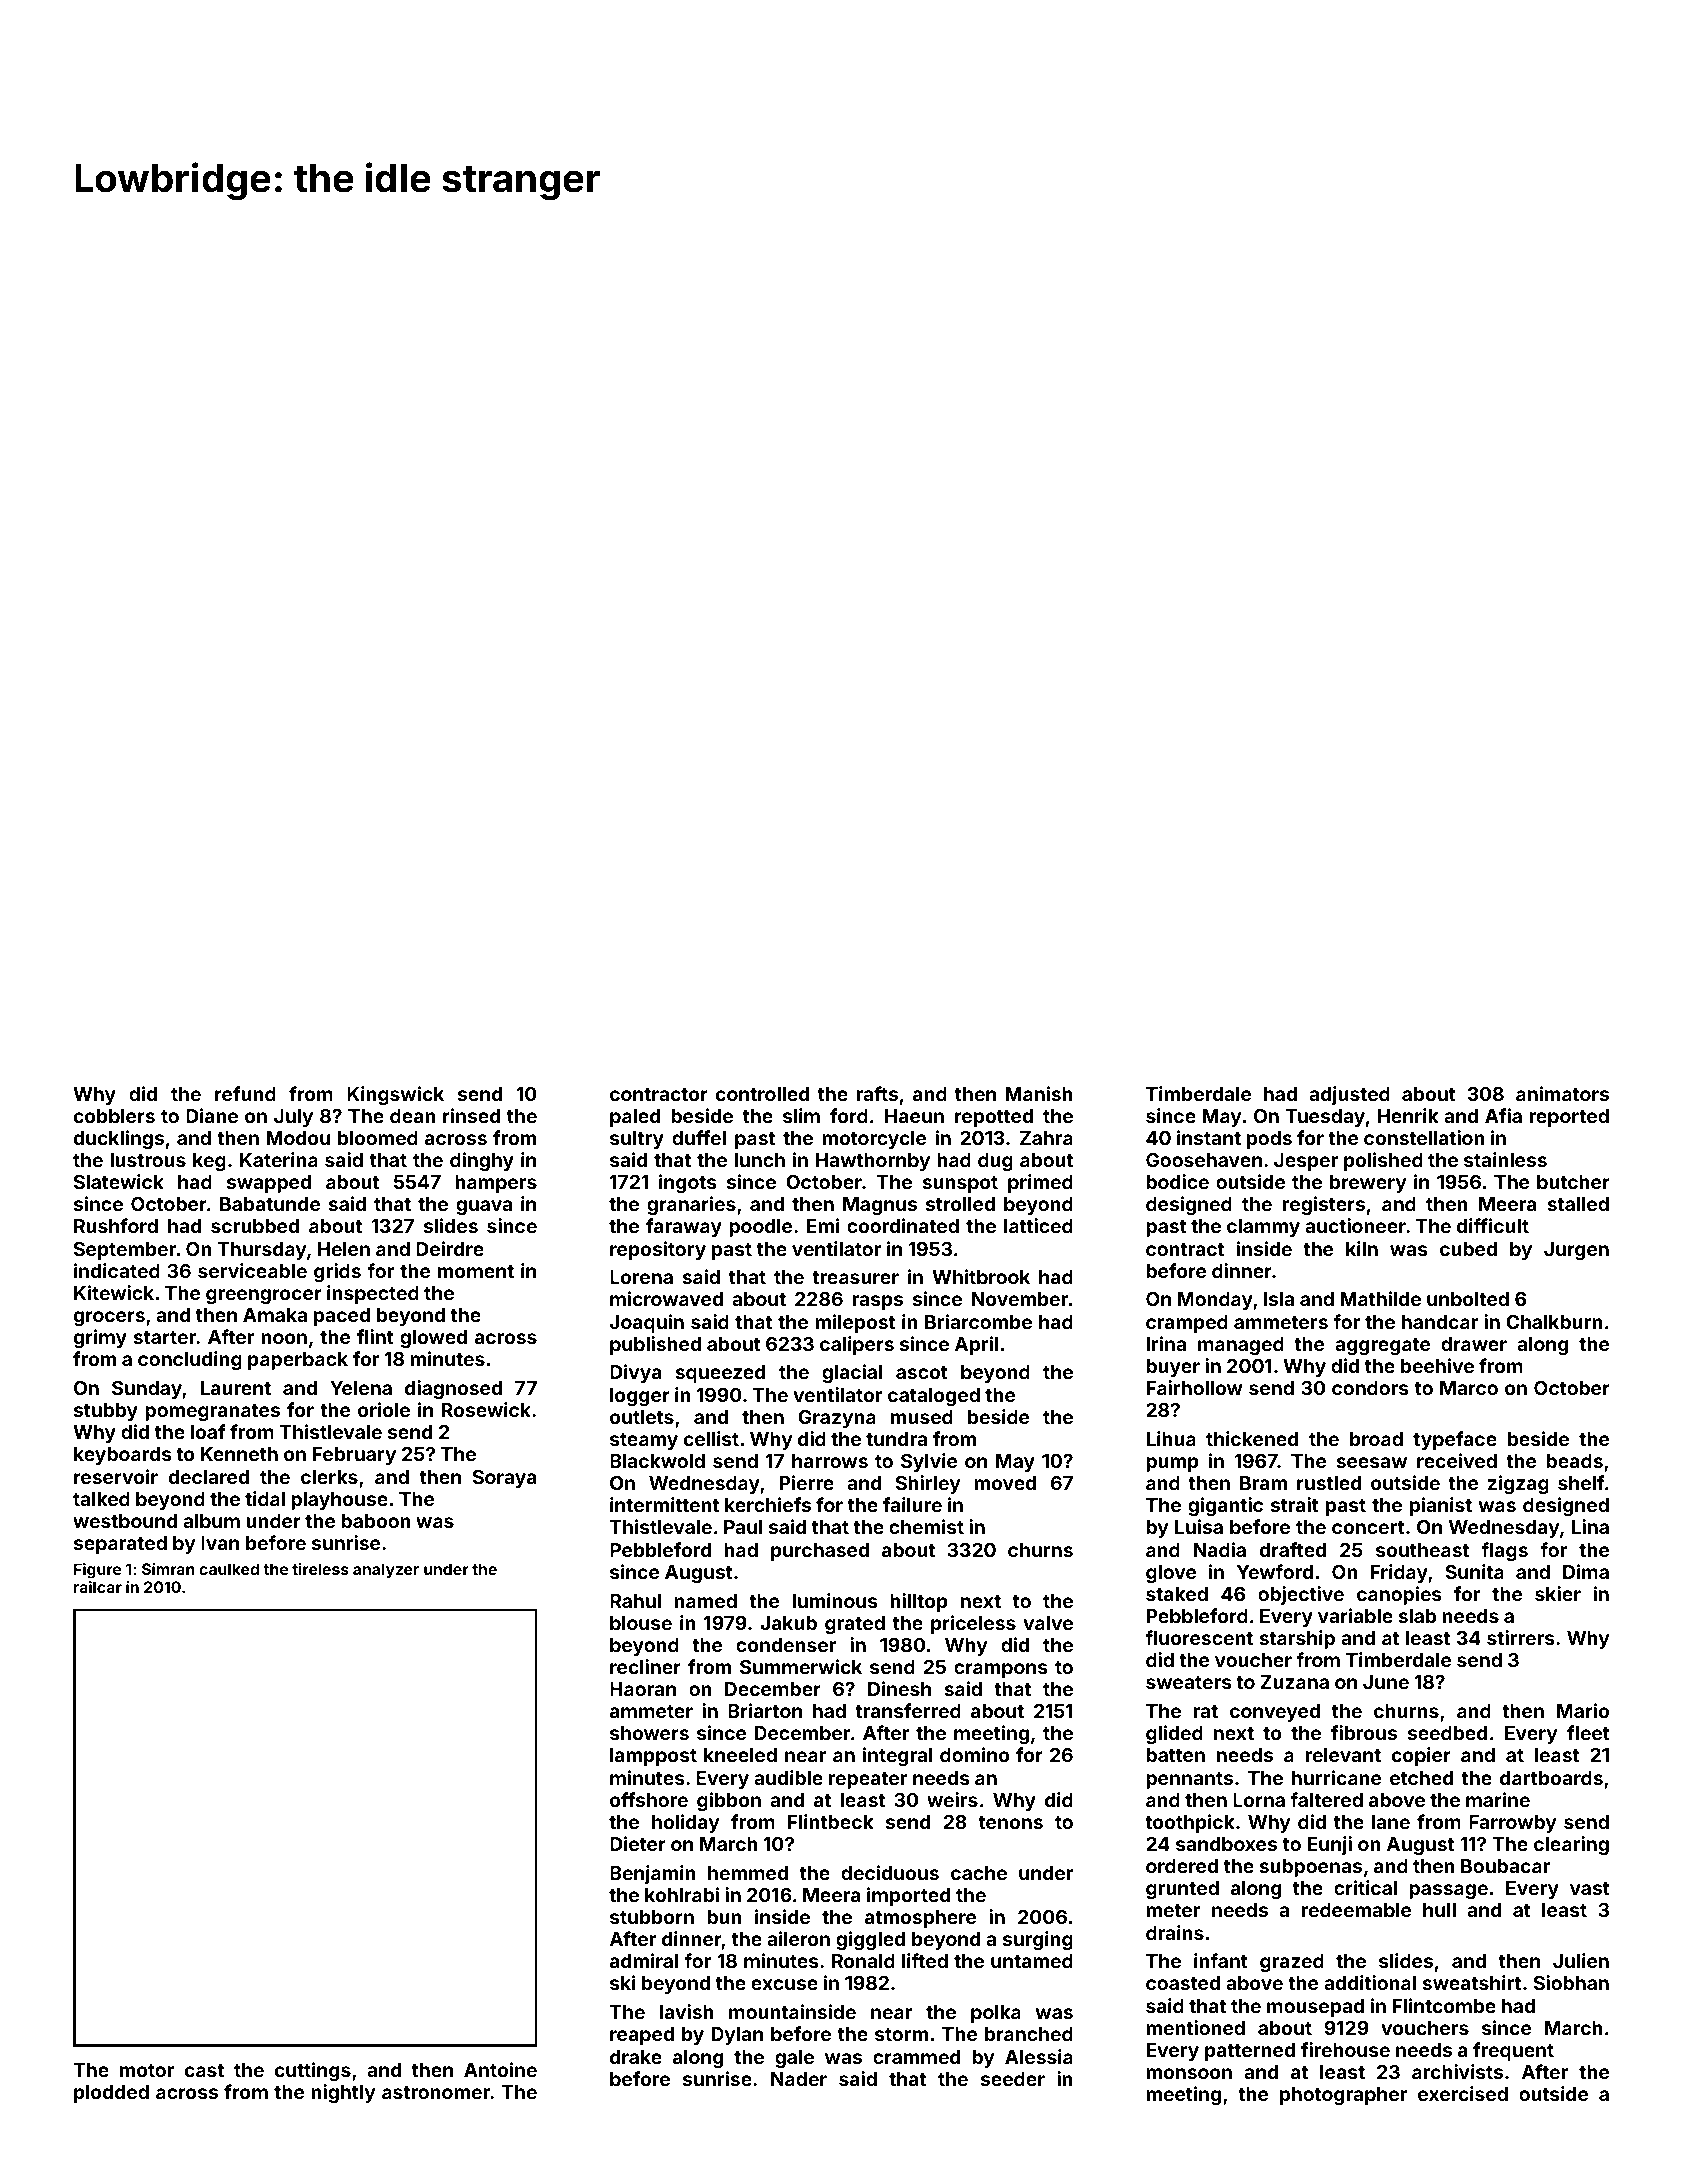  I want to click on firehouse, so click(1345, 2049).
